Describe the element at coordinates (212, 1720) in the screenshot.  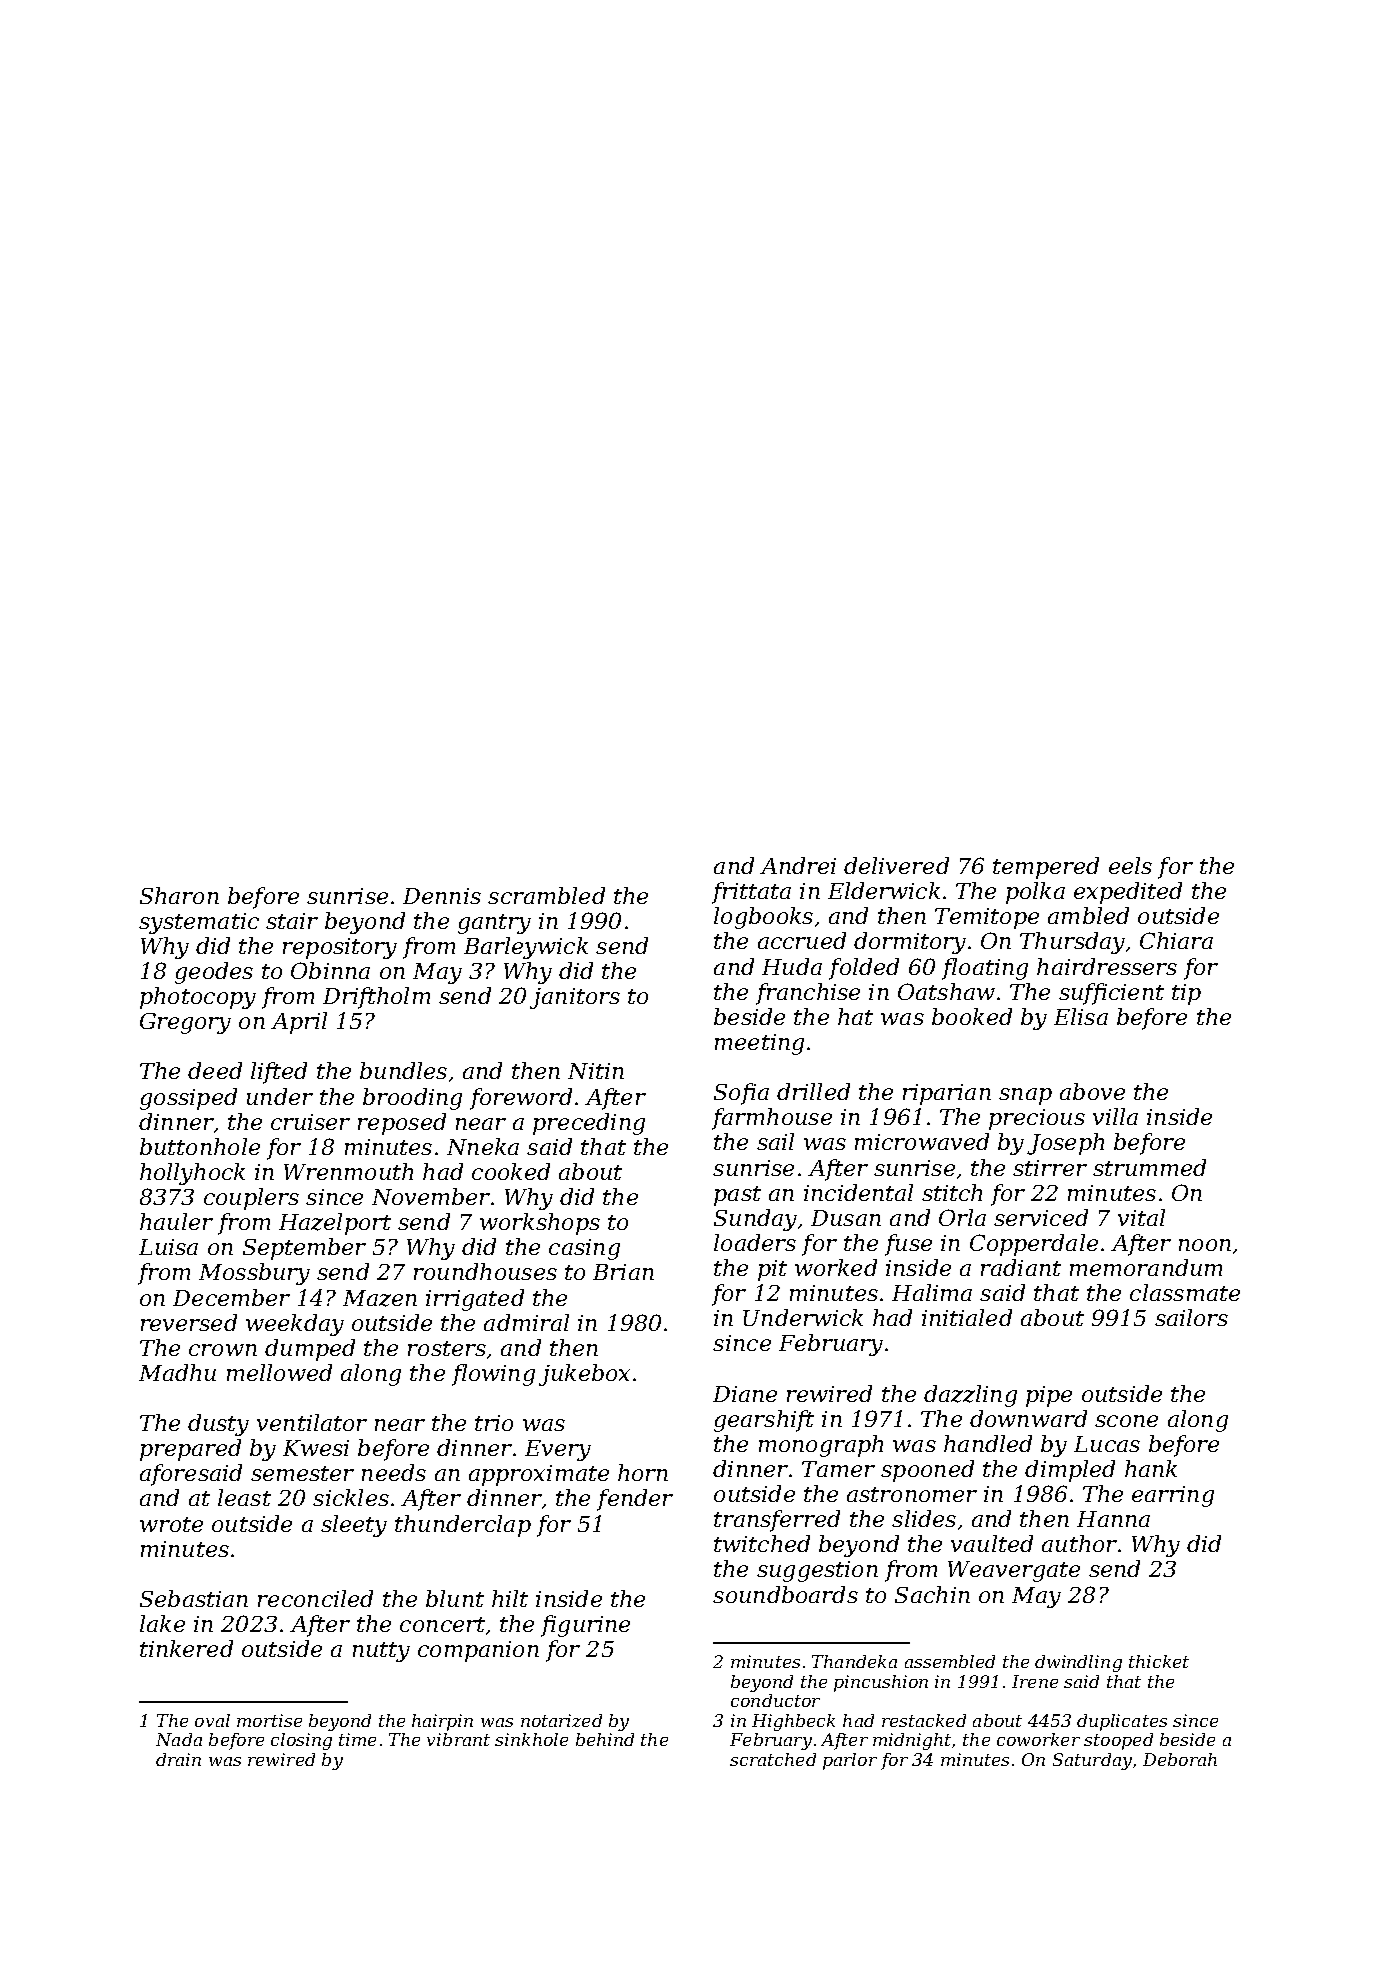
I see `oval` at that location.
